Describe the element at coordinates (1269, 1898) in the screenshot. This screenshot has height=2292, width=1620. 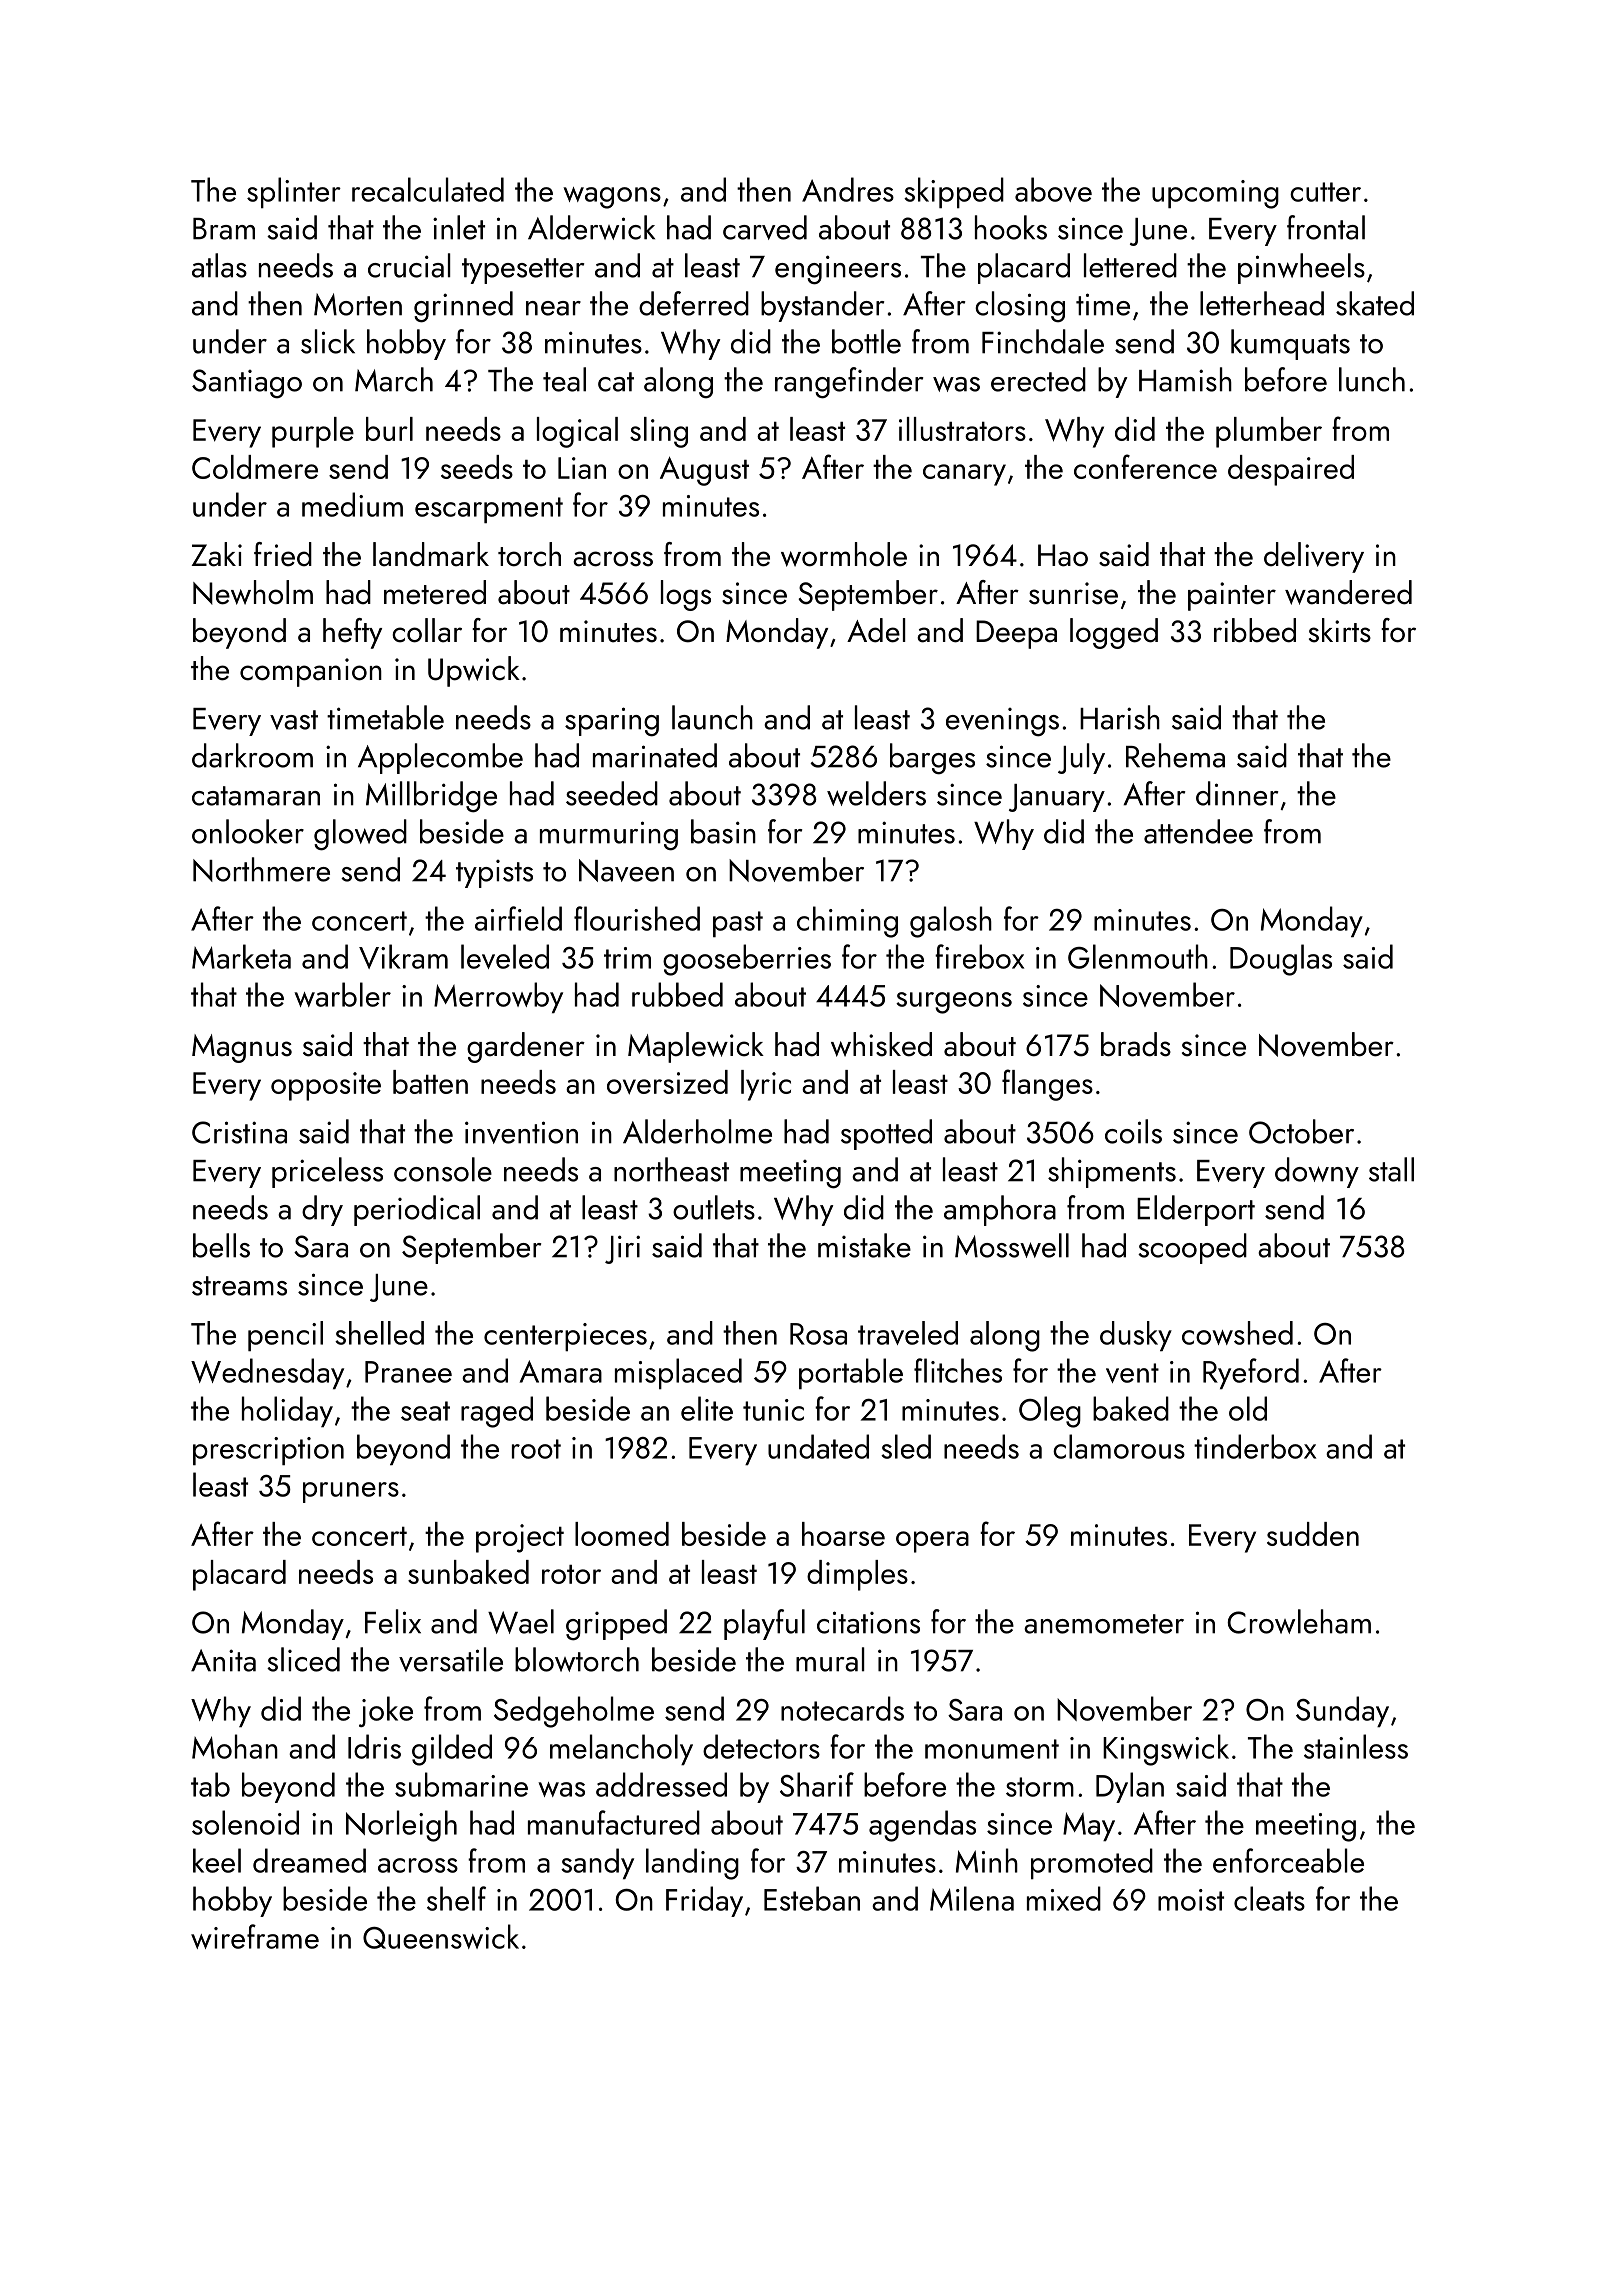
I see `cleats` at that location.
